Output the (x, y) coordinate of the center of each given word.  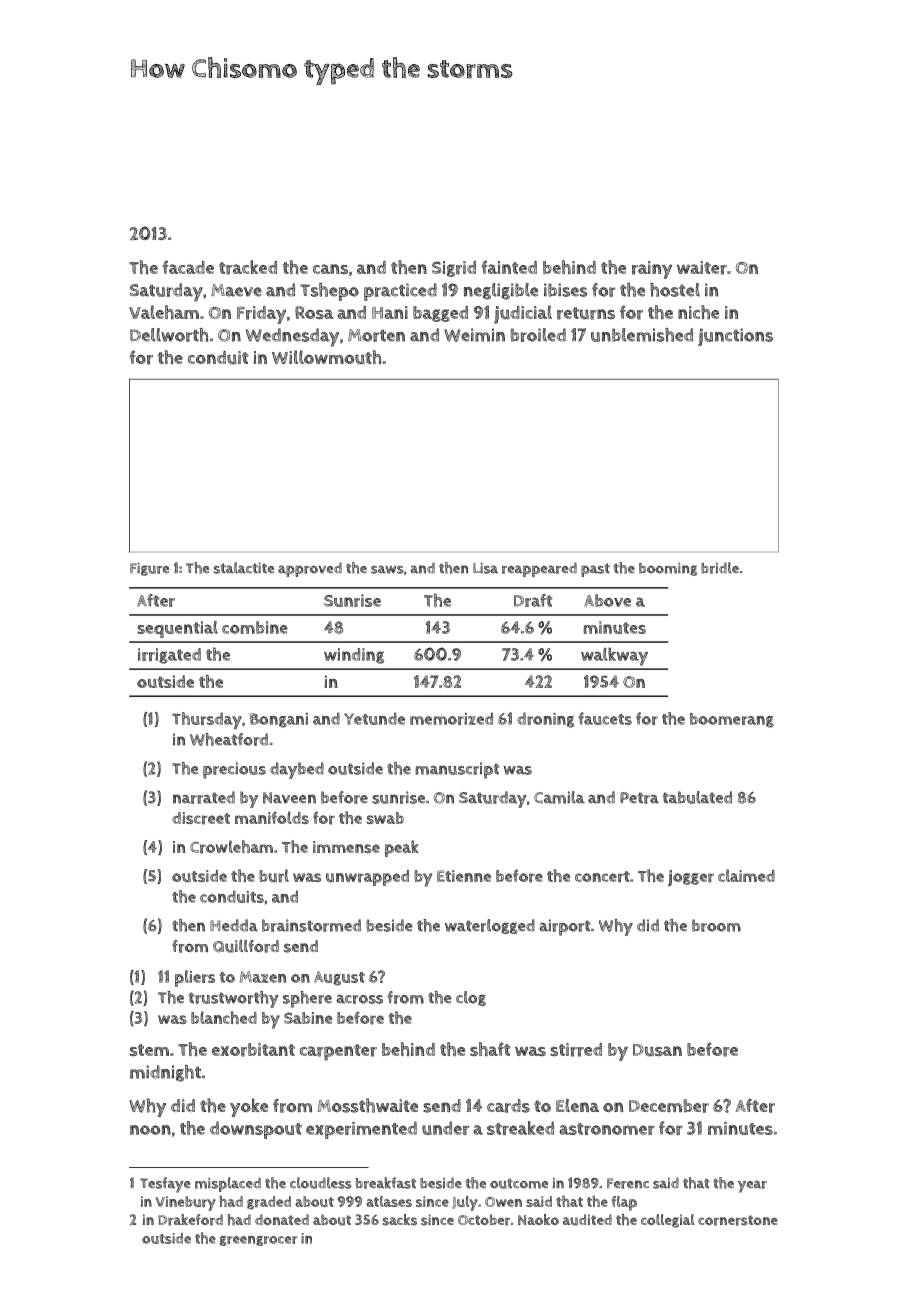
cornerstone (738, 1220)
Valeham (164, 312)
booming (668, 569)
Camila (559, 797)
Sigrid (454, 269)
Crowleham (231, 847)
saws (387, 569)
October (484, 1220)
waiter (702, 268)
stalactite (244, 568)
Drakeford (190, 1220)
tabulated (697, 797)
